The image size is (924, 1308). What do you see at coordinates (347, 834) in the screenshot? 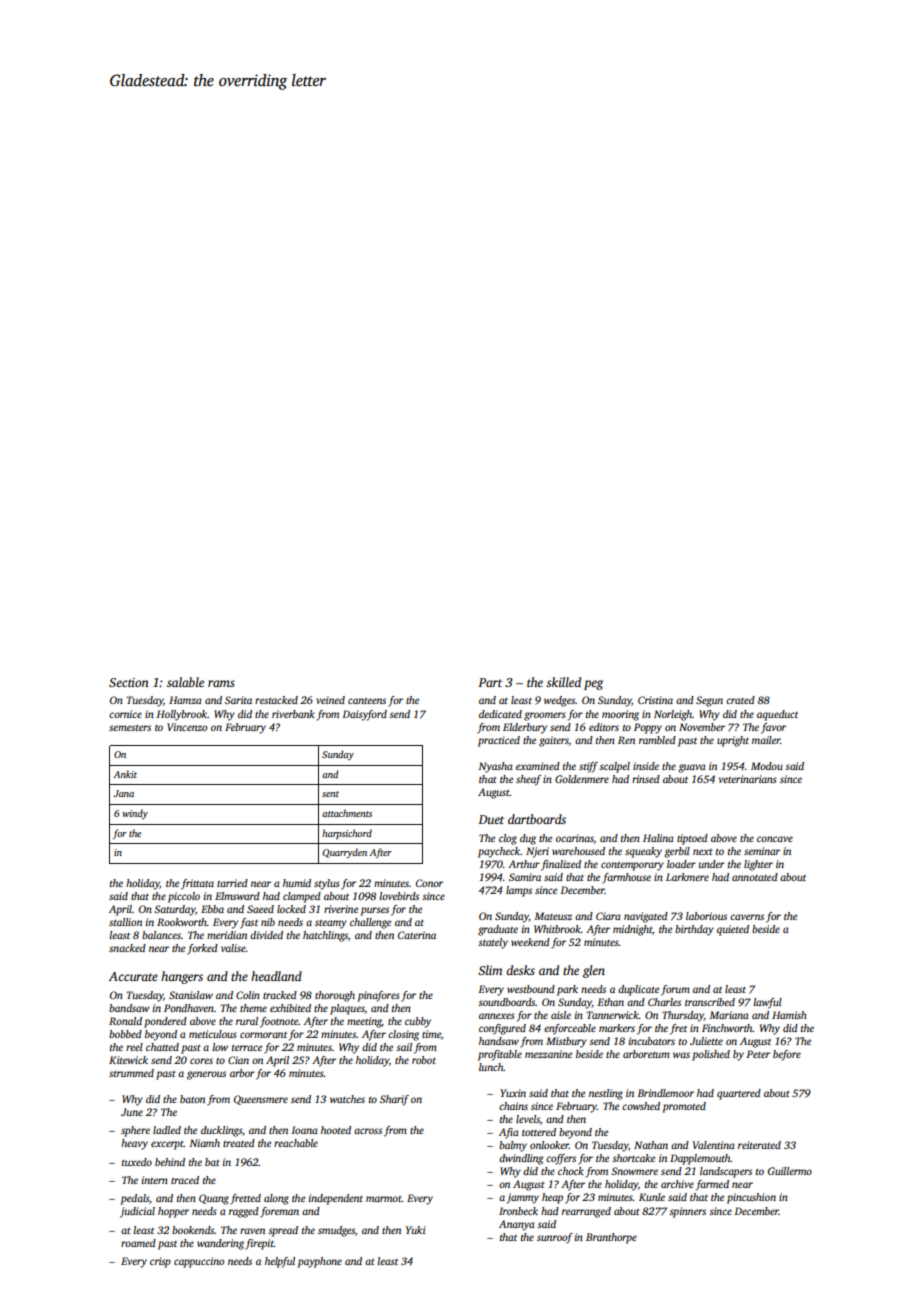
I see `harpsichord` at bounding box center [347, 834].
